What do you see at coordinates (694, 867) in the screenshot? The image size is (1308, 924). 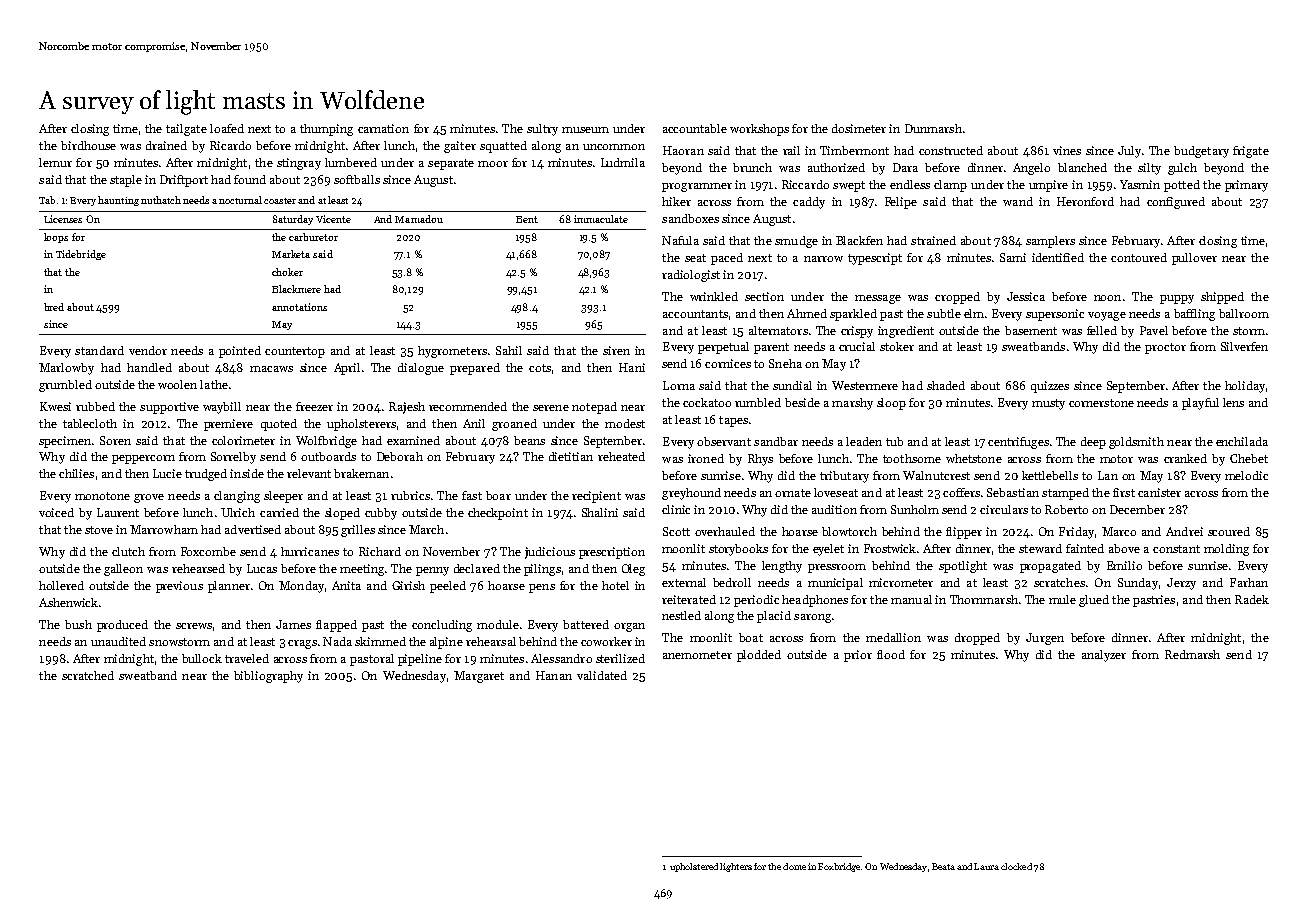 I see `upholstered` at bounding box center [694, 867].
